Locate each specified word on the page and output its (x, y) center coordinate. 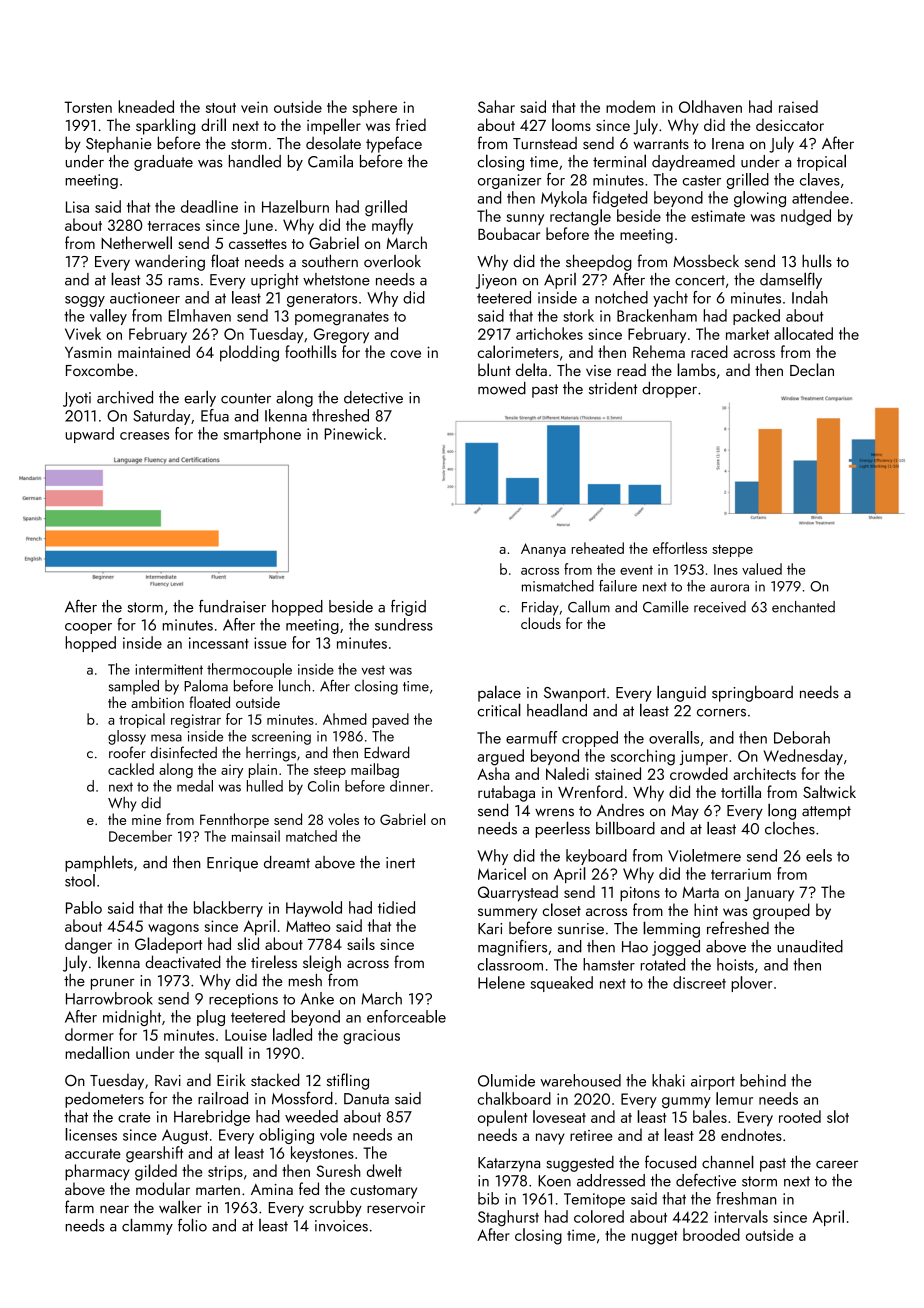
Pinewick (353, 433)
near (114, 1209)
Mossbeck (706, 261)
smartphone (262, 435)
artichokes (549, 333)
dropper (669, 390)
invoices (341, 1226)
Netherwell (136, 242)
